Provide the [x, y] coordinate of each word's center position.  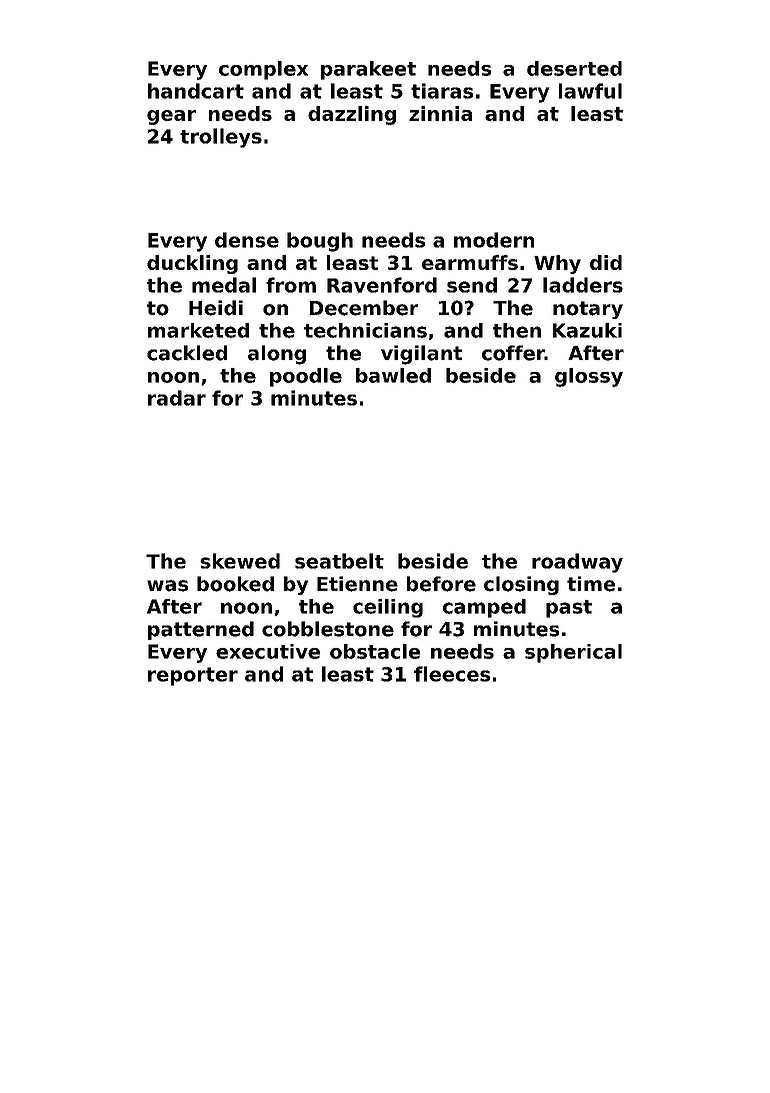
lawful [590, 91]
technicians [365, 330]
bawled [393, 375]
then [517, 330]
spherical [573, 653]
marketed [198, 330]
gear [171, 117]
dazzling [352, 115]
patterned [201, 630]
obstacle [375, 651]
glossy [589, 377]
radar [177, 398]
